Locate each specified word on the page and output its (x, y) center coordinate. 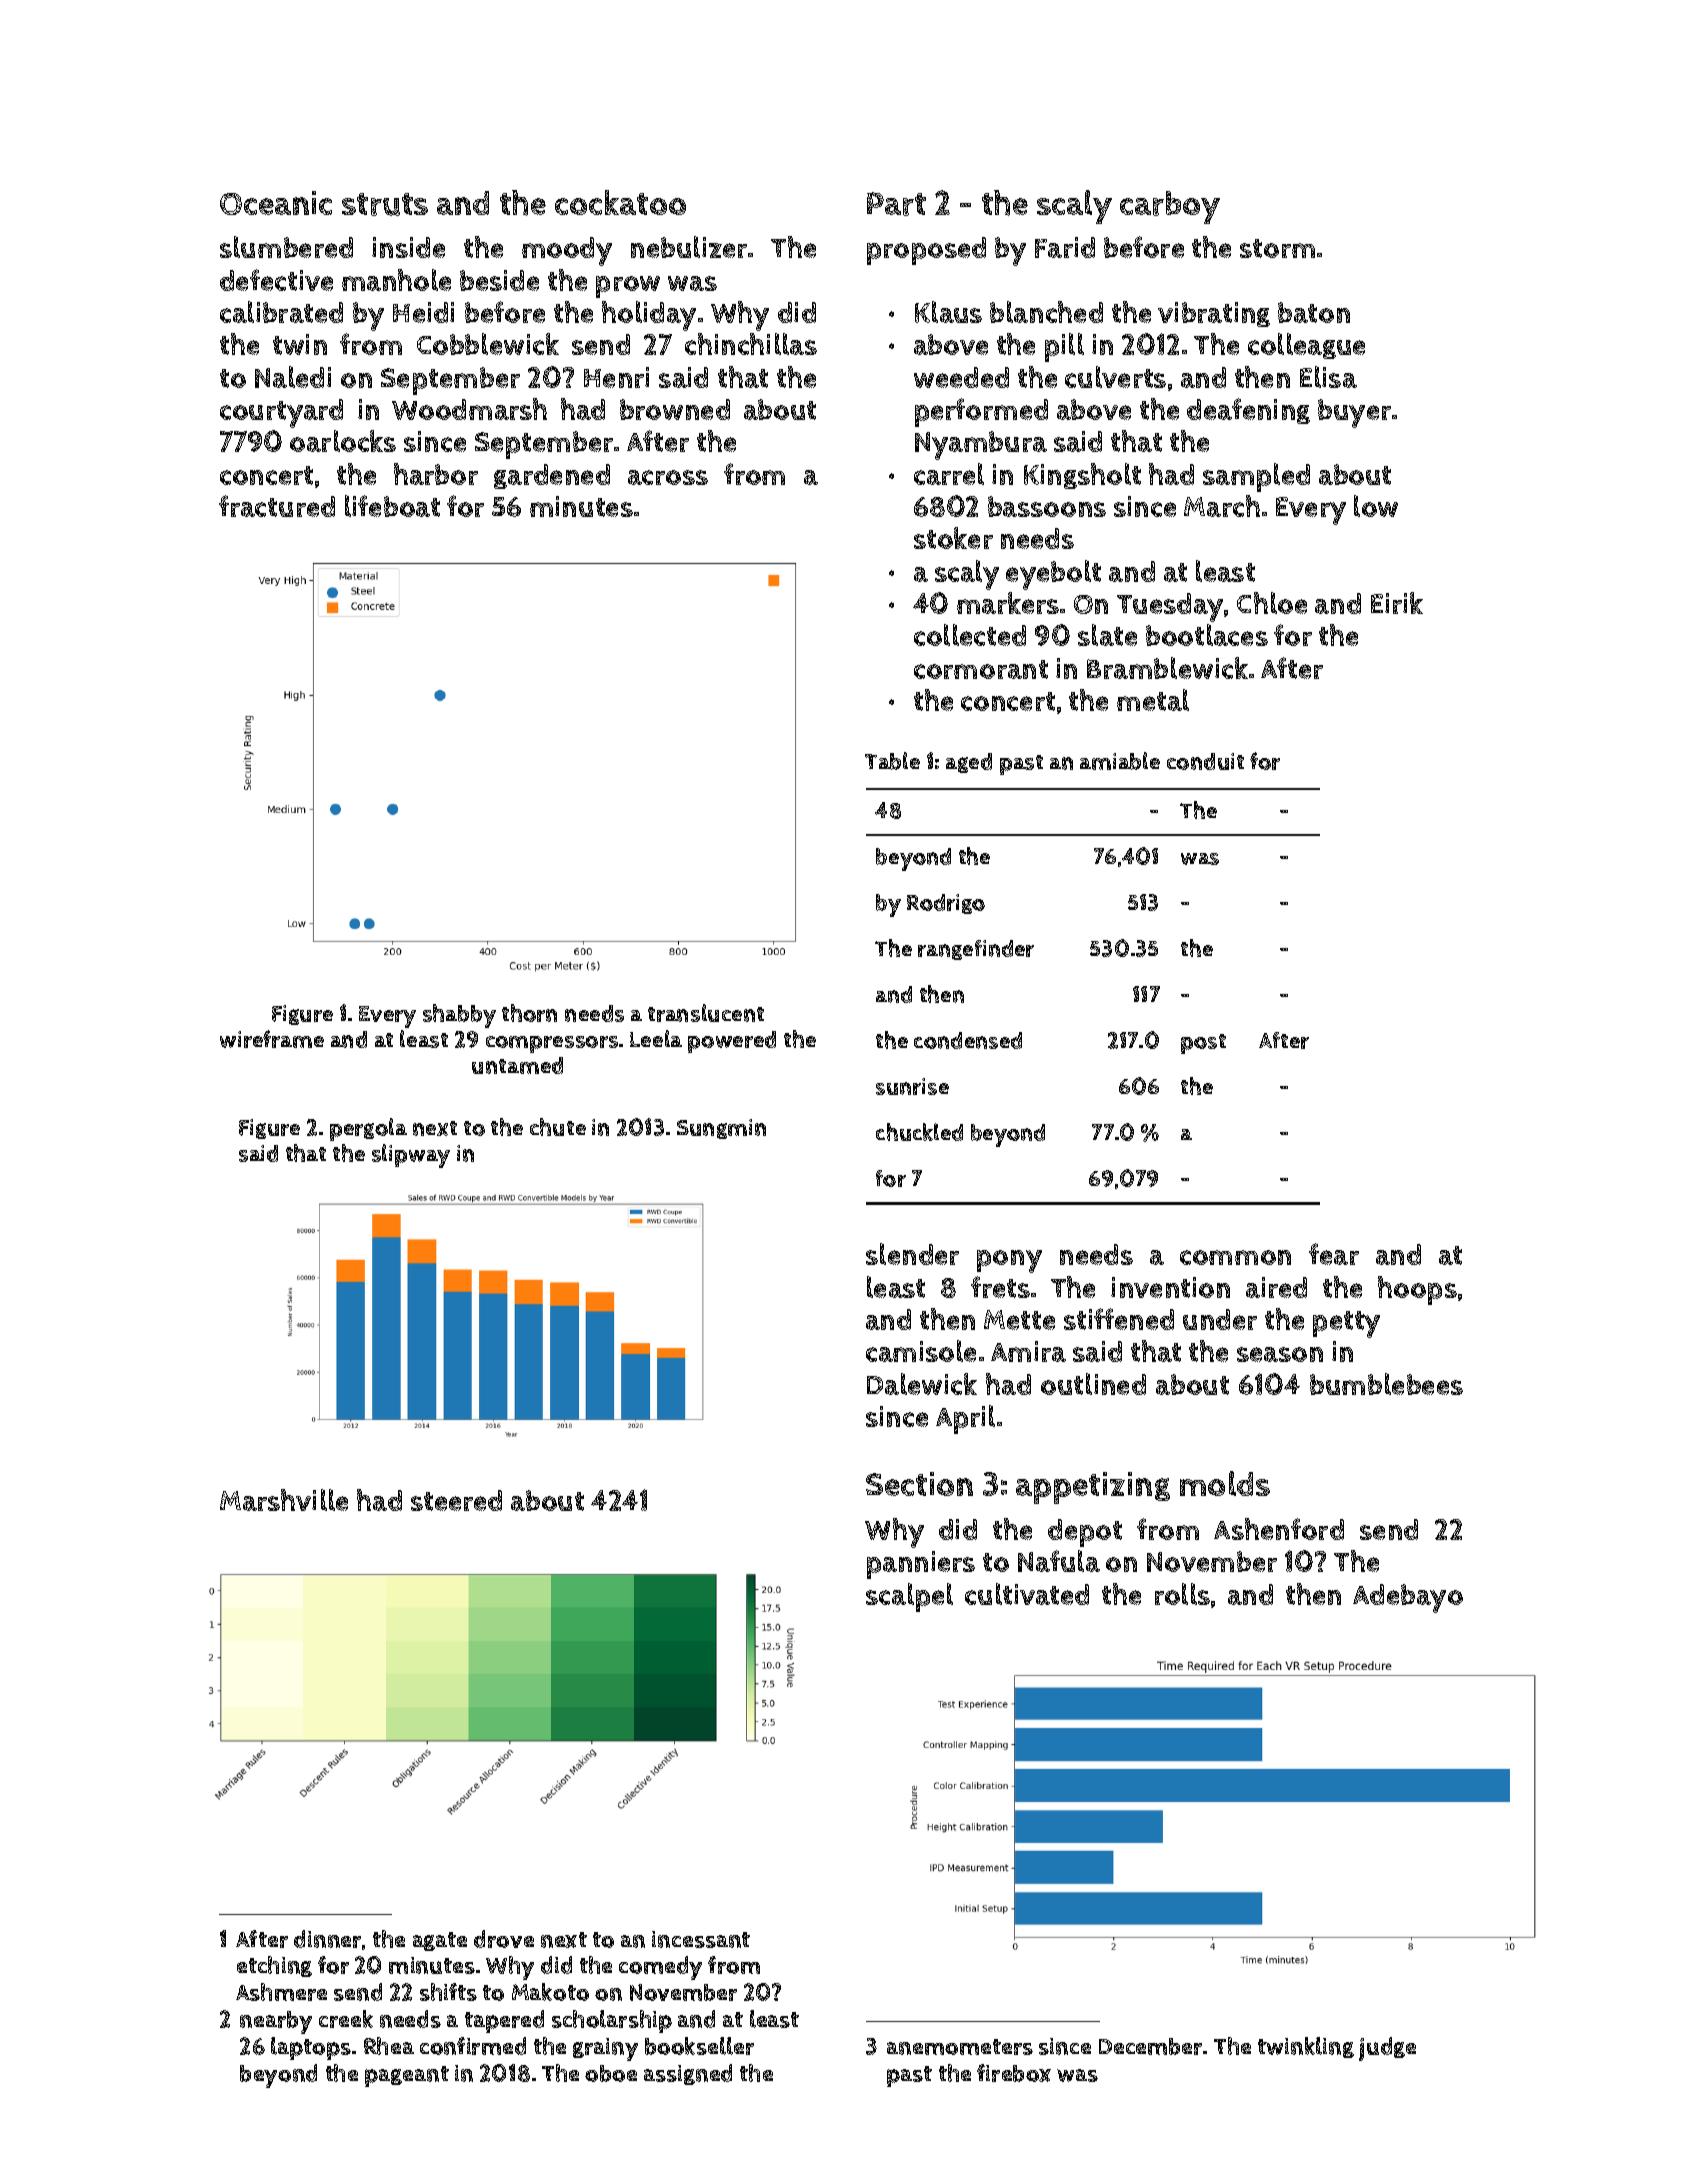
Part (896, 204)
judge (1387, 2049)
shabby (459, 1016)
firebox (1014, 2073)
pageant (407, 2076)
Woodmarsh (469, 409)
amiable (1120, 761)
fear (1334, 1254)
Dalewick (922, 1384)
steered (456, 1500)
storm (1277, 248)
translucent (706, 1013)
